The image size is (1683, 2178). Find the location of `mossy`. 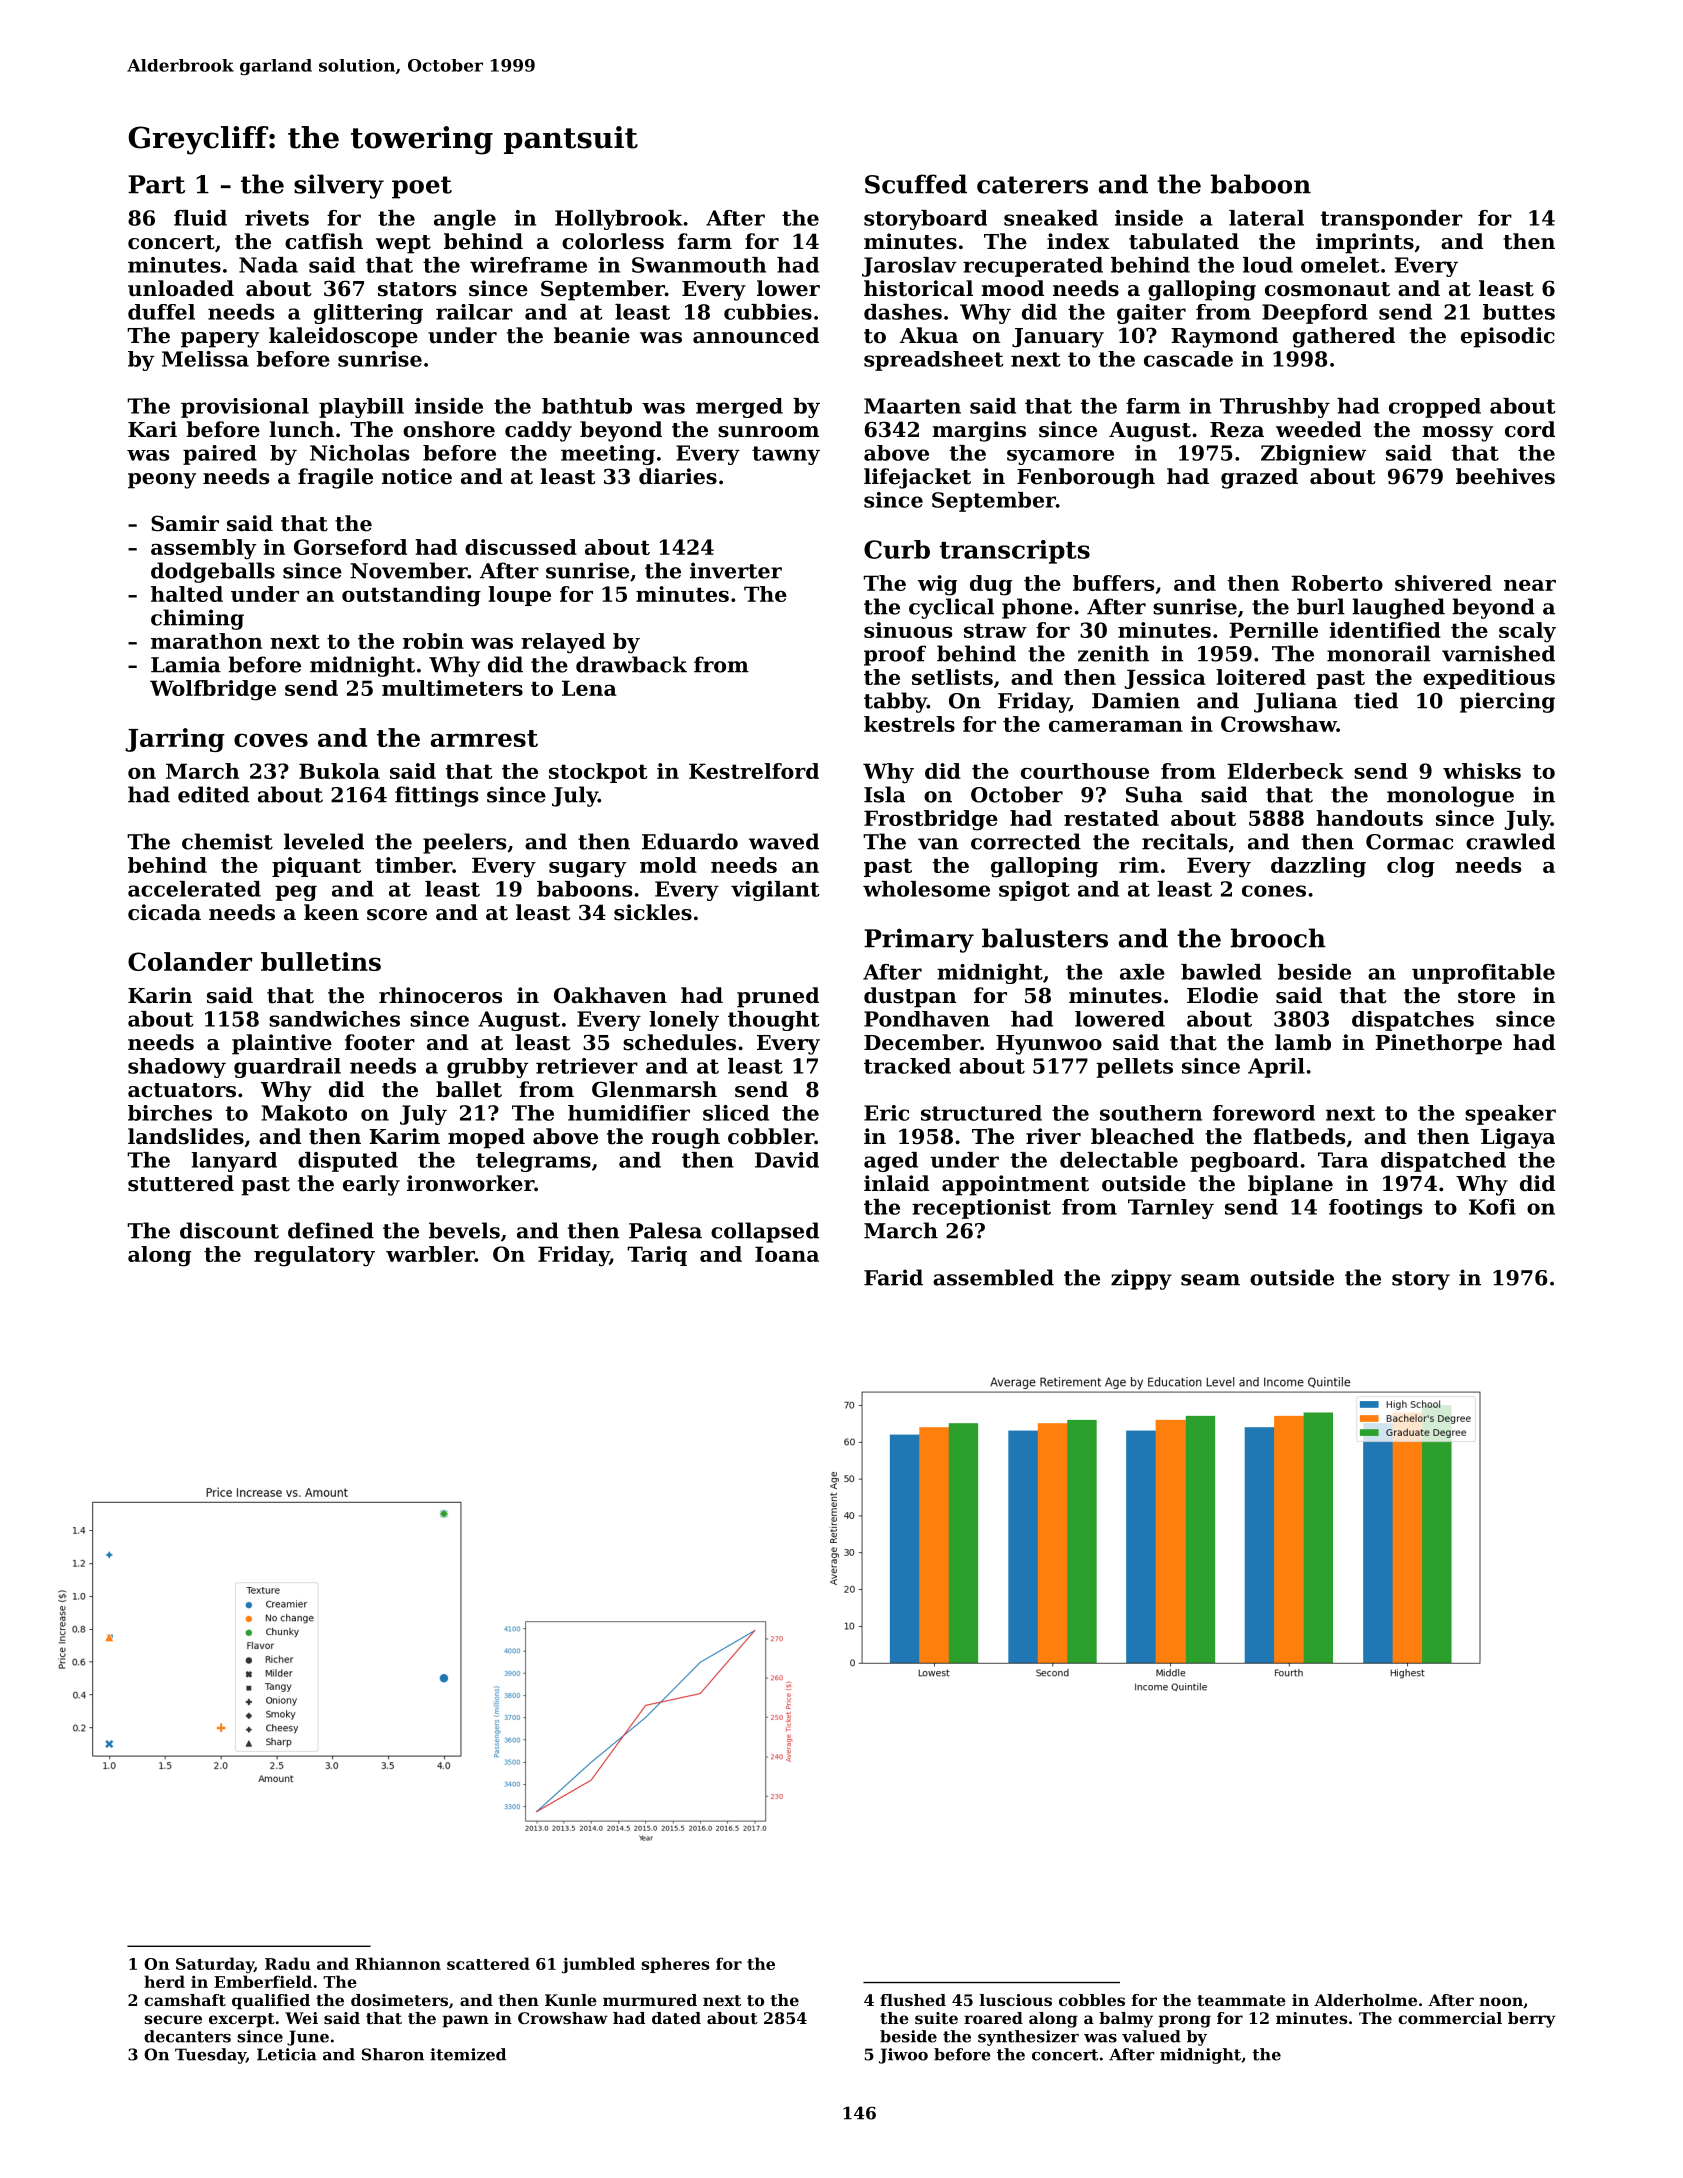

mossy is located at coordinates (1457, 434).
